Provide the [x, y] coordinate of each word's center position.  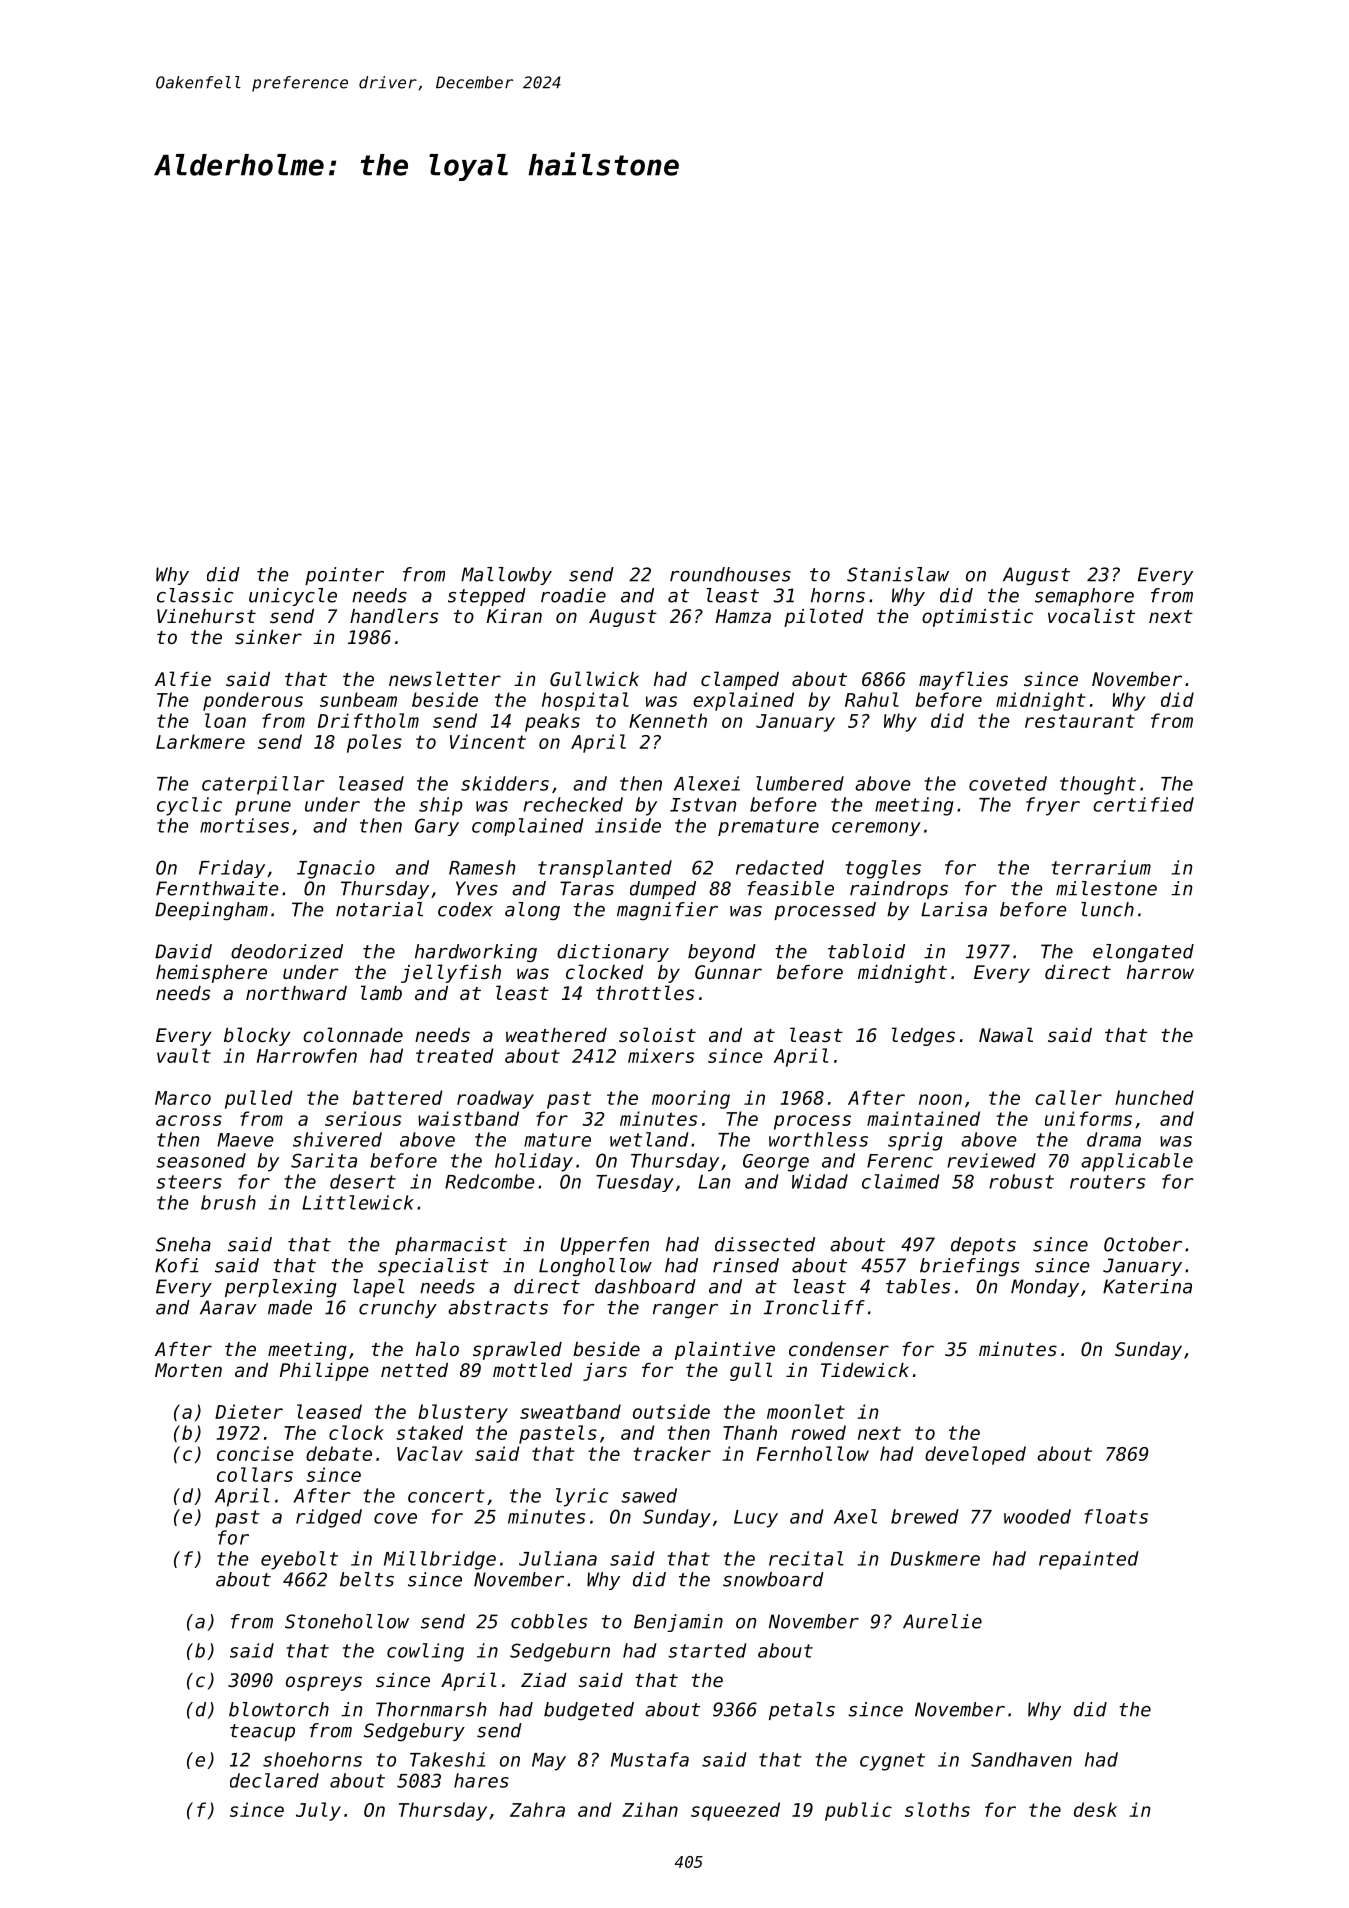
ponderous [253, 701]
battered [398, 1097]
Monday [1045, 1288]
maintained [923, 1118]
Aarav [228, 1307]
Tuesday [635, 1183]
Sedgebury [414, 1732]
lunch [1107, 909]
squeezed [735, 1811]
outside [671, 1411]
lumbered [800, 783]
